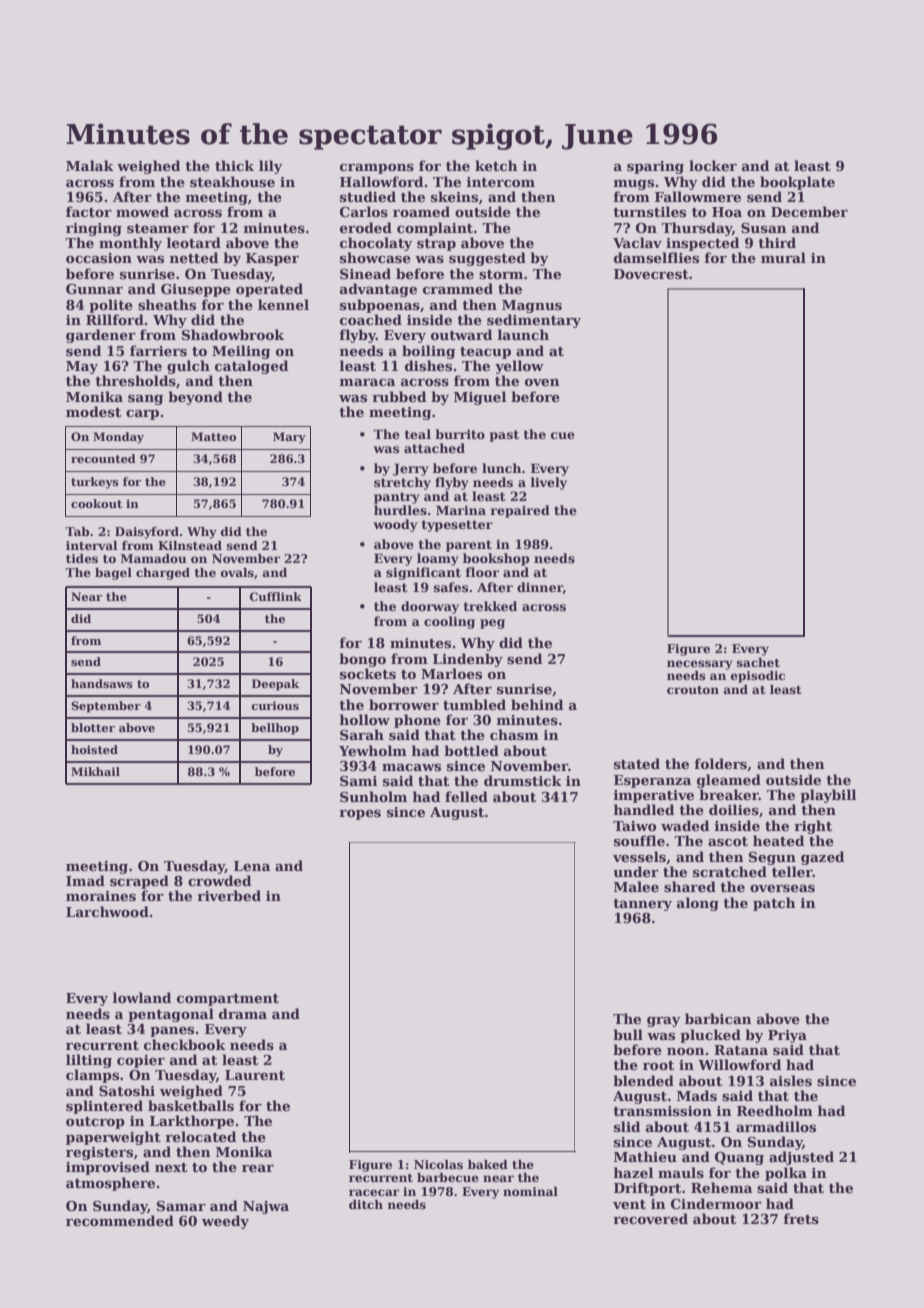 This screenshot has width=924, height=1308. Describe the element at coordinates (813, 827) in the screenshot. I see `right` at that location.
